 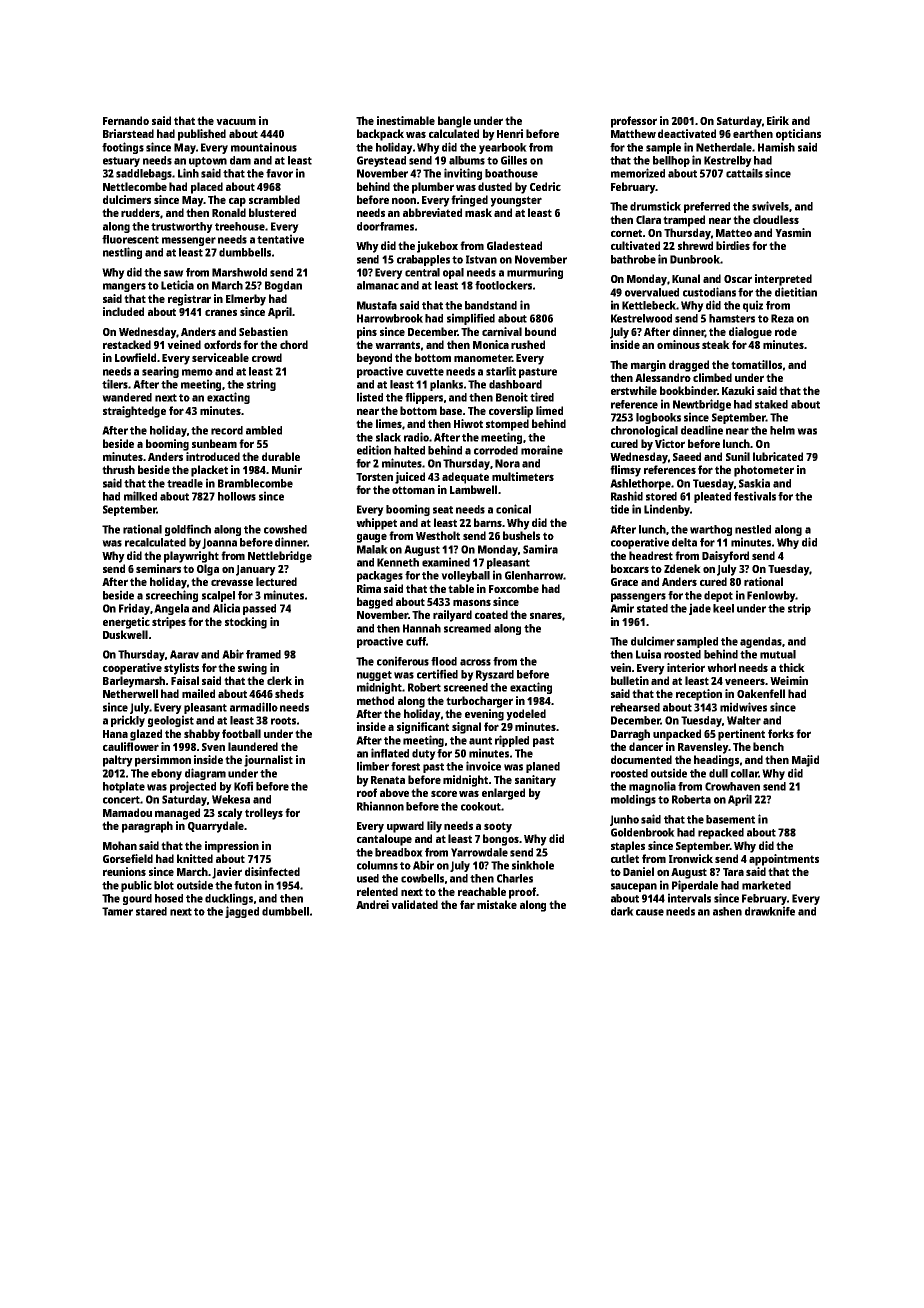 I want to click on yodeled, so click(x=526, y=715).
